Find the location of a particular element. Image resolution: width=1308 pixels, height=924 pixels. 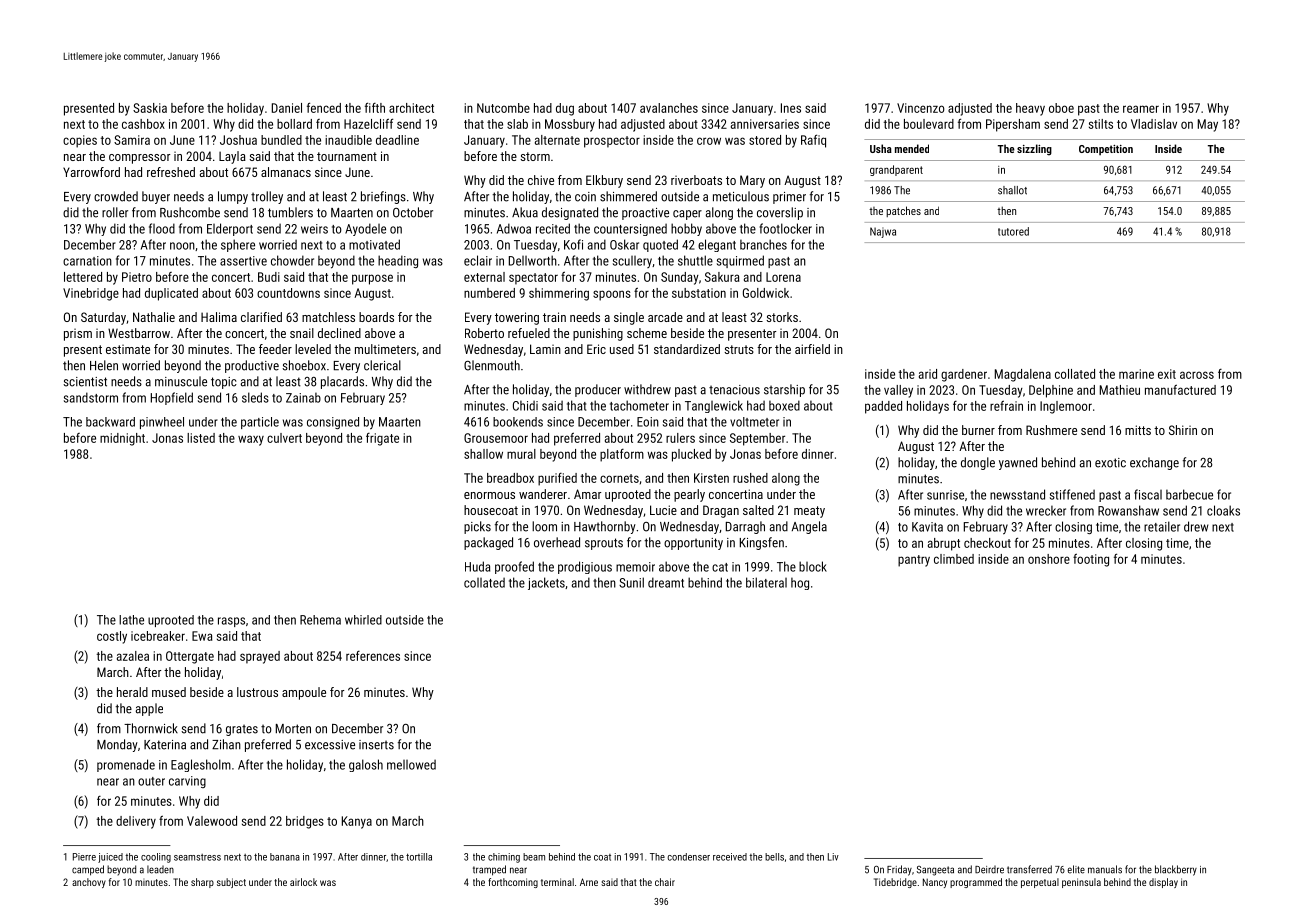

display is located at coordinates (1163, 883).
